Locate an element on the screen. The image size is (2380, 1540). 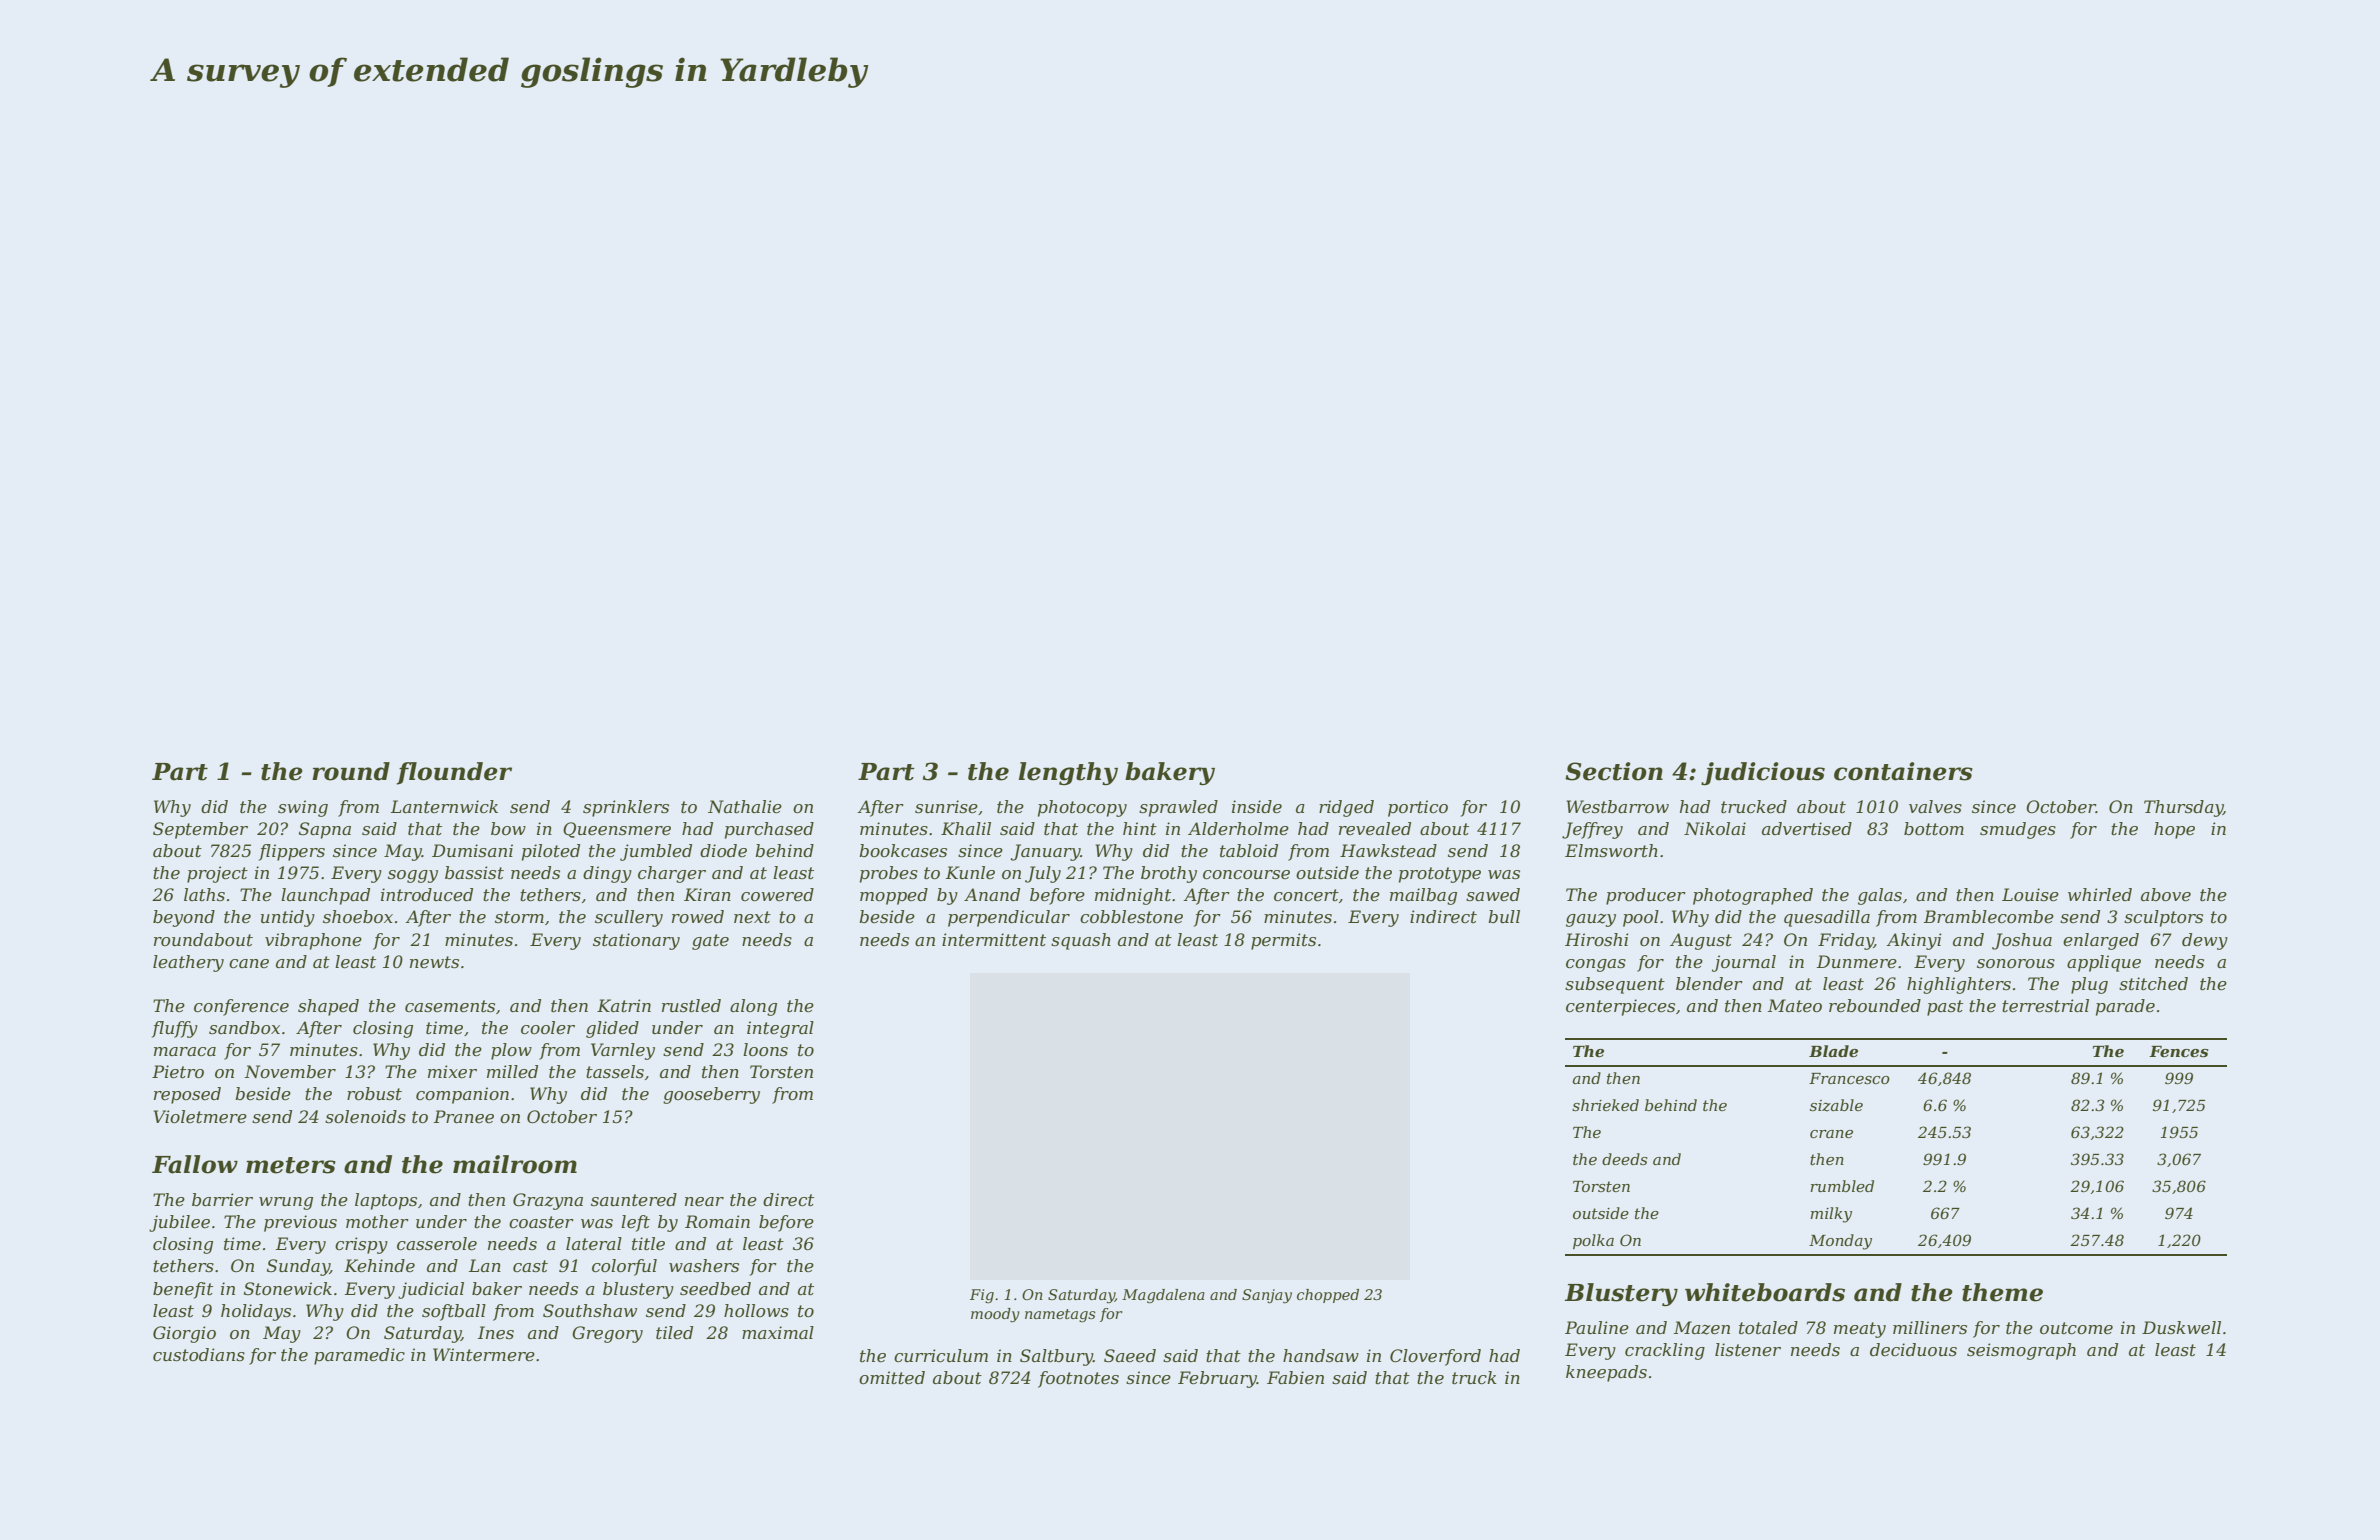
Sapna is located at coordinates (325, 830).
